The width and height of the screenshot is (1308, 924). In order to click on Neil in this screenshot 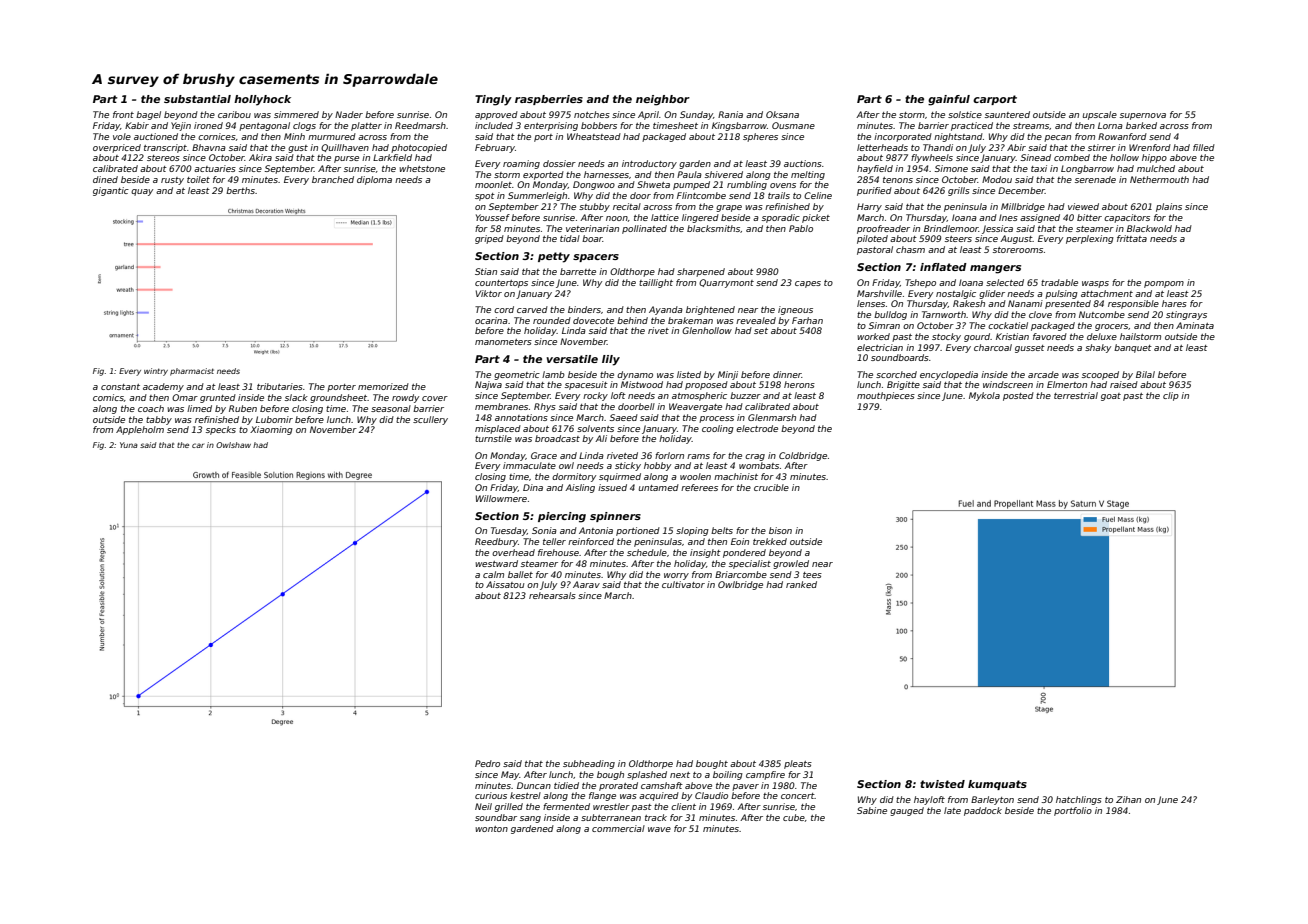, I will do `click(483, 806)`.
